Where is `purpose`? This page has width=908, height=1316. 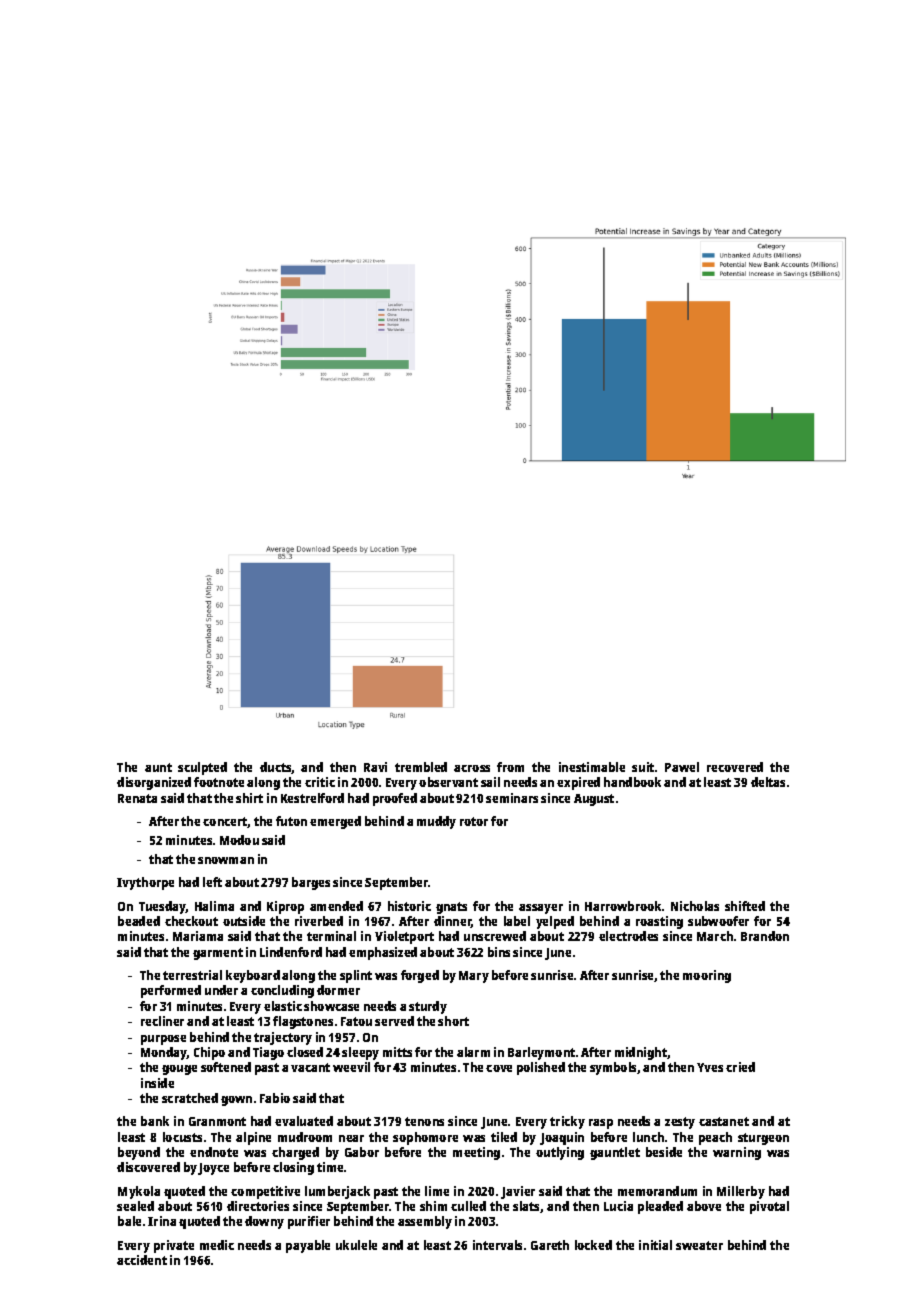 purpose is located at coordinates (163, 1040).
